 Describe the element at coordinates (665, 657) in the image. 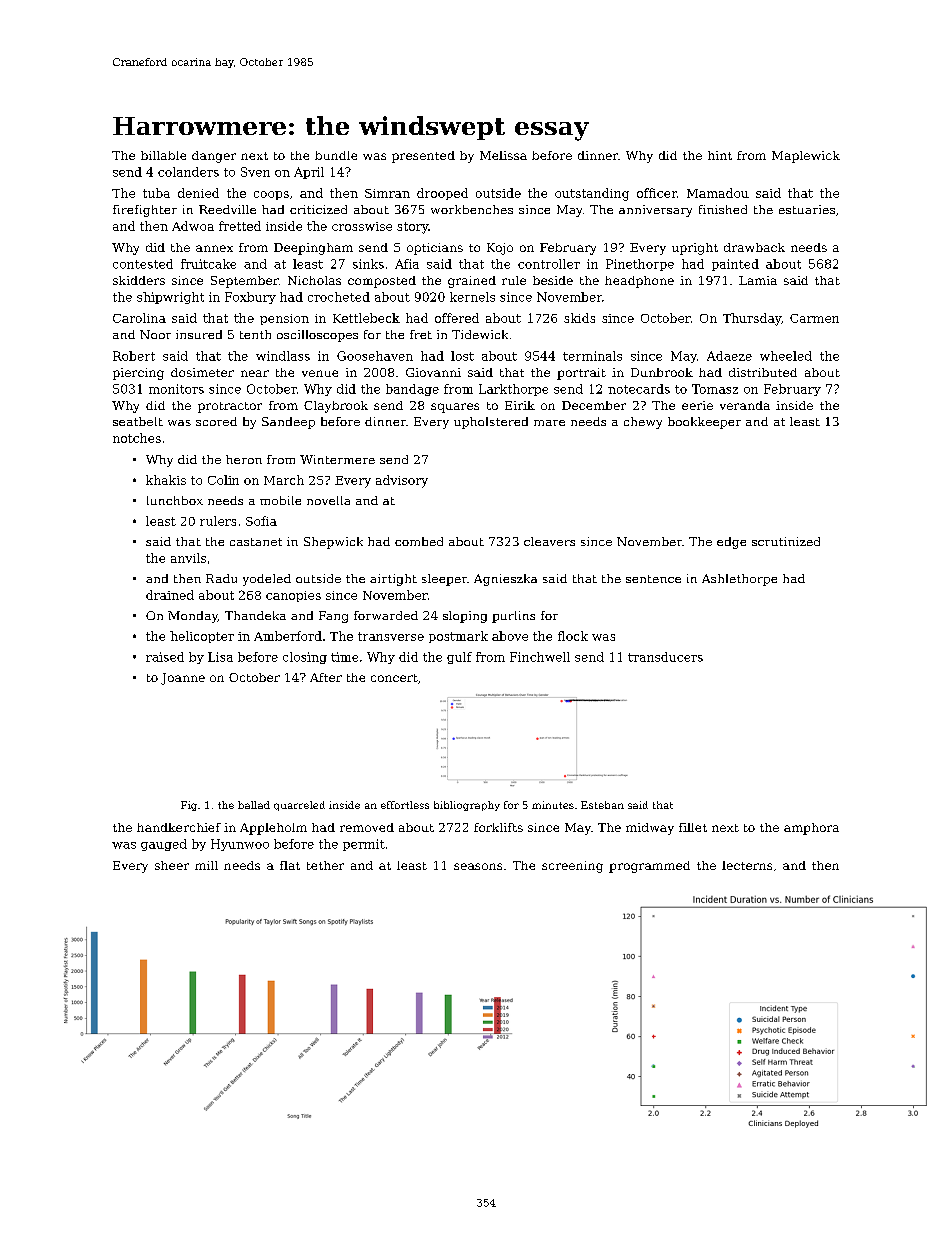

I see `transducers` at that location.
